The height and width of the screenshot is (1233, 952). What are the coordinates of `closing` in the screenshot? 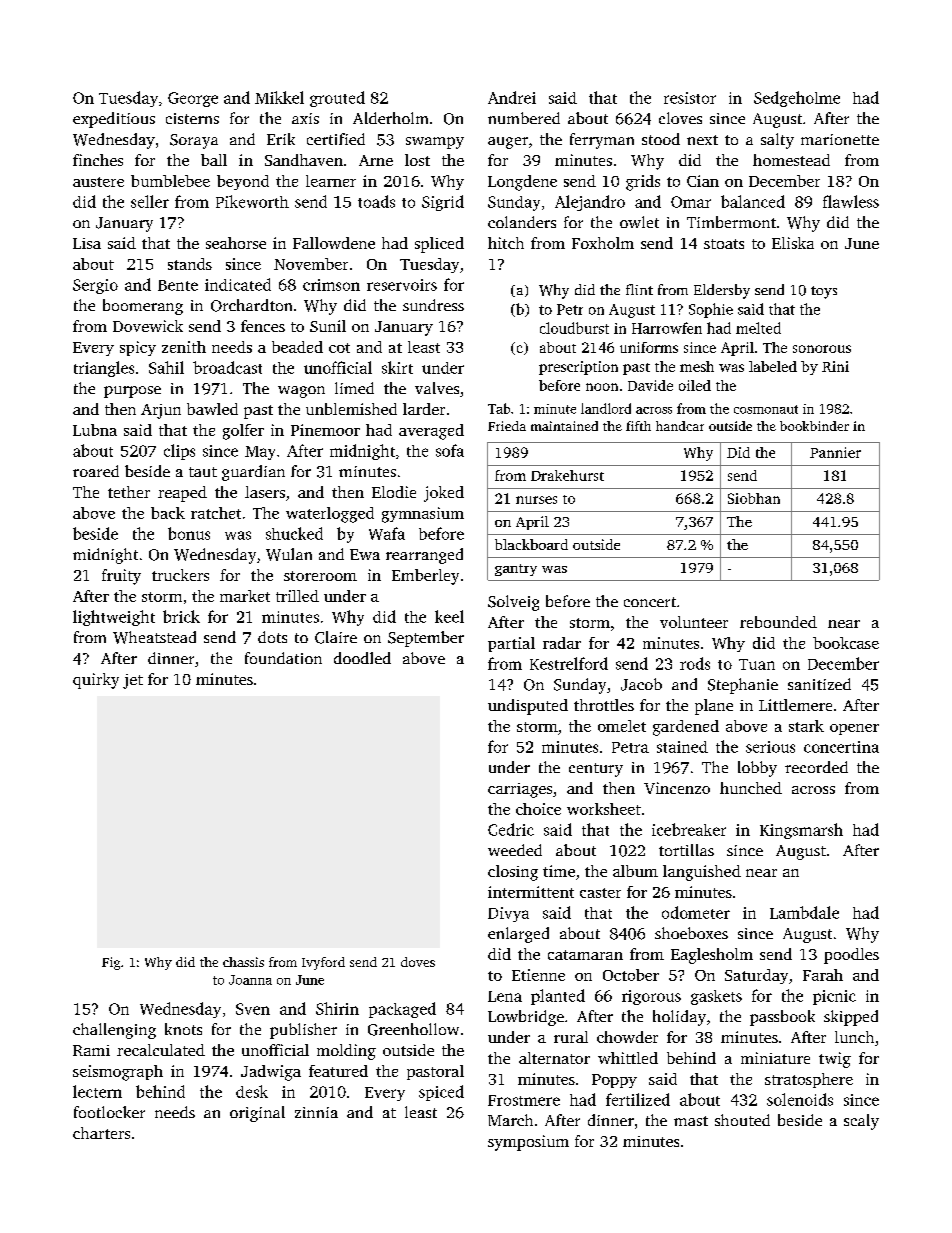 It's located at (513, 873).
